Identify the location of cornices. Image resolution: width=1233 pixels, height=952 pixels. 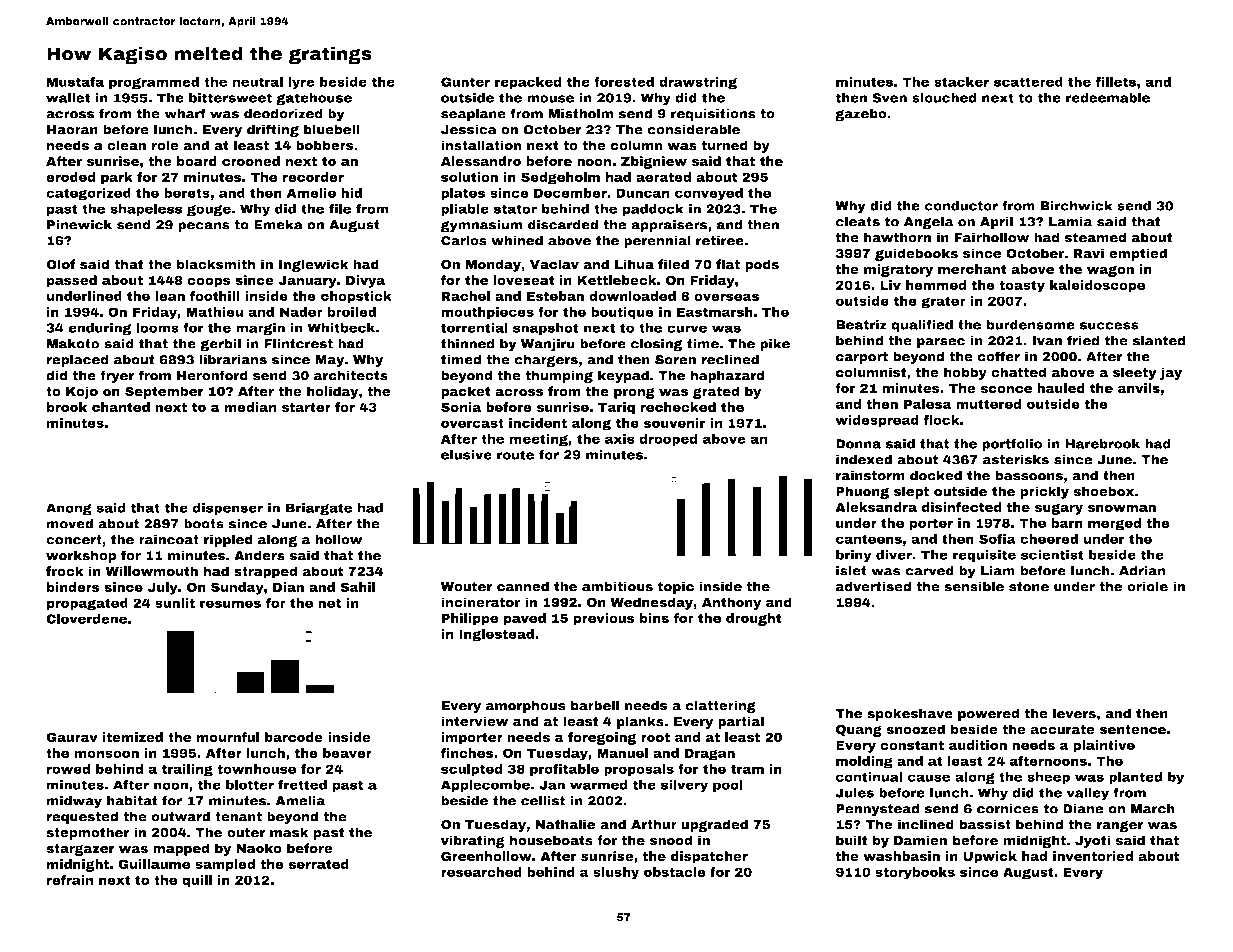
(1008, 808).
